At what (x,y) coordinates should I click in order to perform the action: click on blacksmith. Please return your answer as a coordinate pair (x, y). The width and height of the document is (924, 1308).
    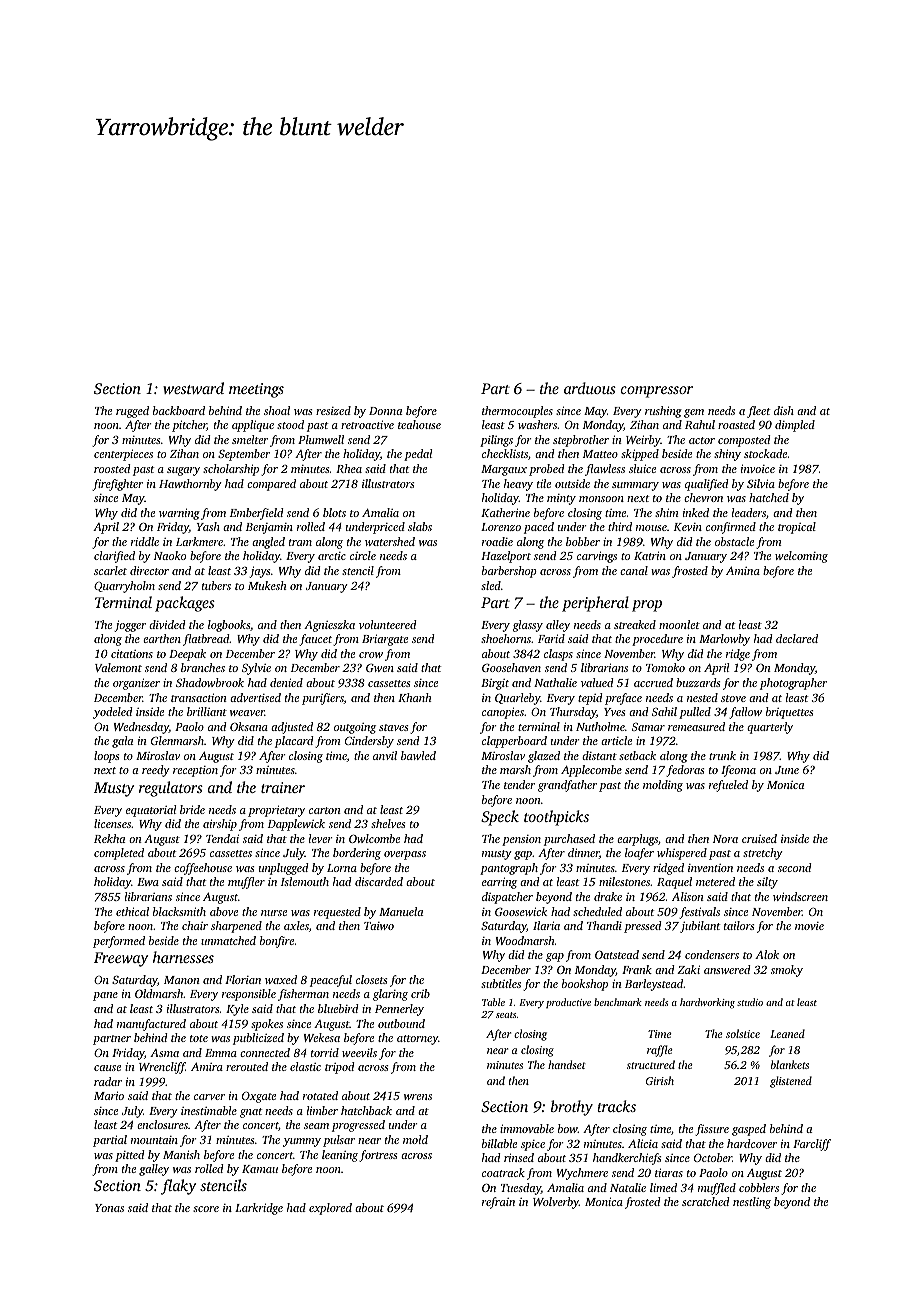
    Looking at the image, I should click on (179, 911).
